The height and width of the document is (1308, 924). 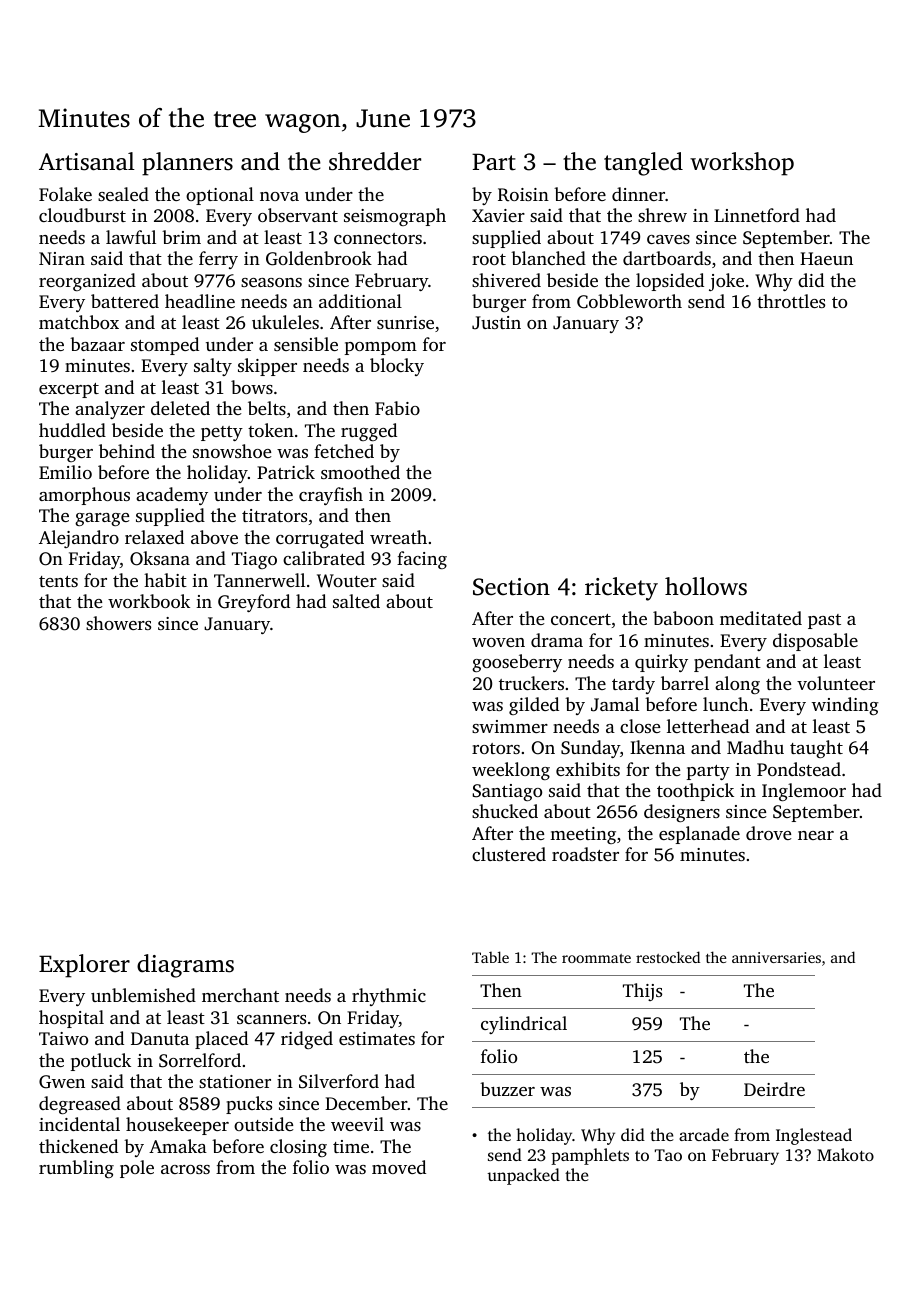 I want to click on optional, so click(x=220, y=196).
